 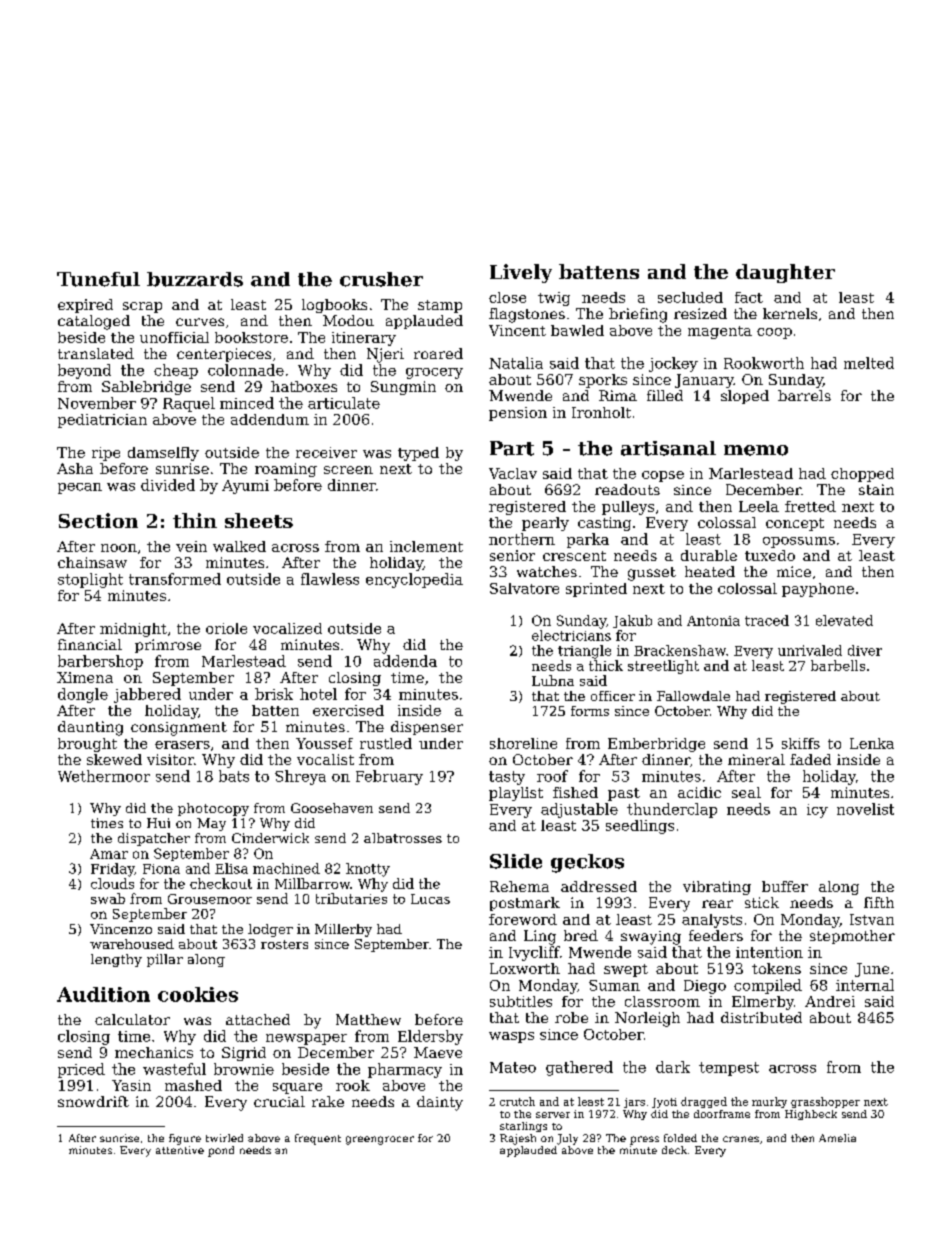 What do you see at coordinates (756, 759) in the screenshot?
I see `mineral` at bounding box center [756, 759].
